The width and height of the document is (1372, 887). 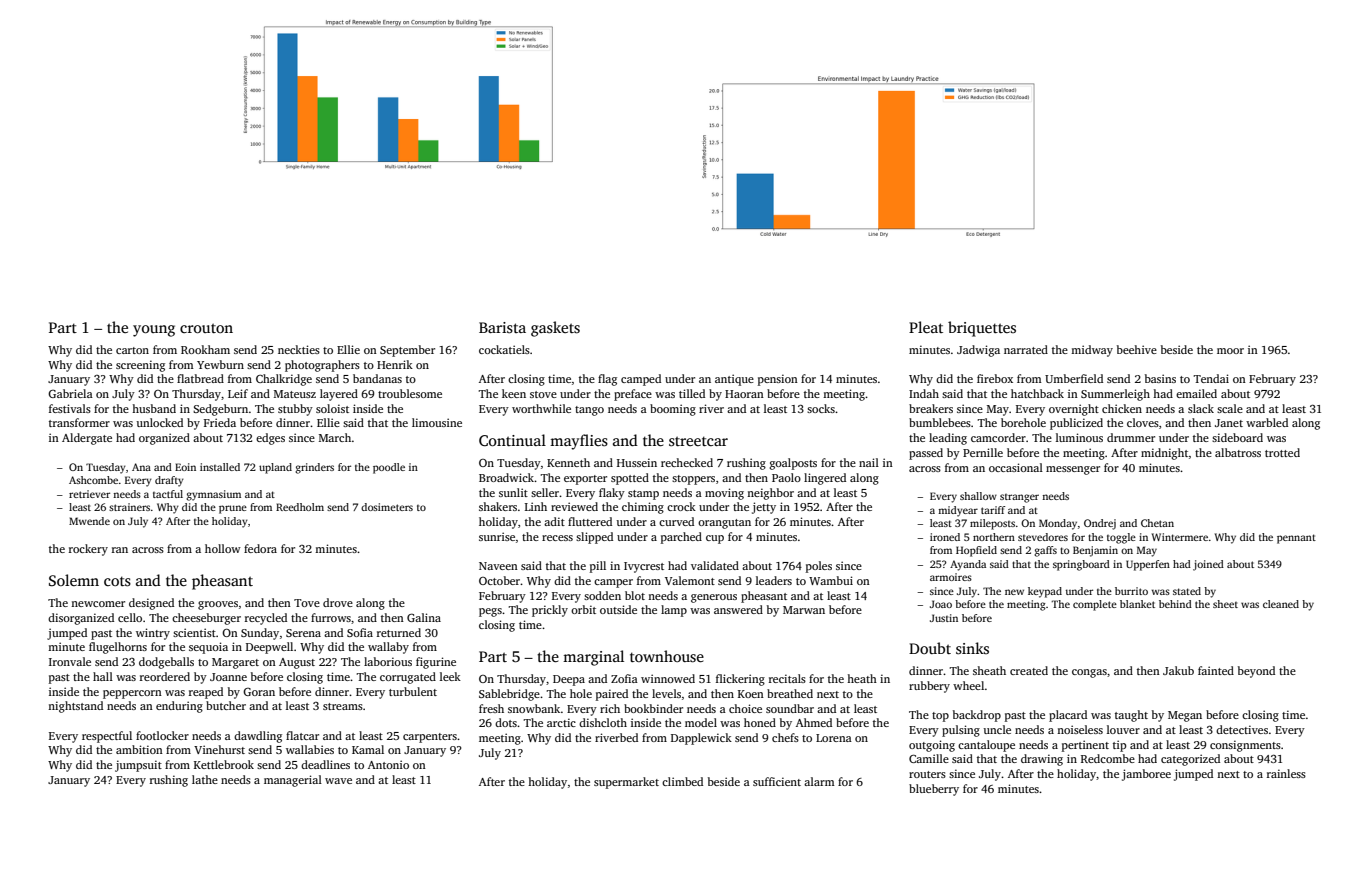 What do you see at coordinates (139, 749) in the document?
I see `ambition` at bounding box center [139, 749].
